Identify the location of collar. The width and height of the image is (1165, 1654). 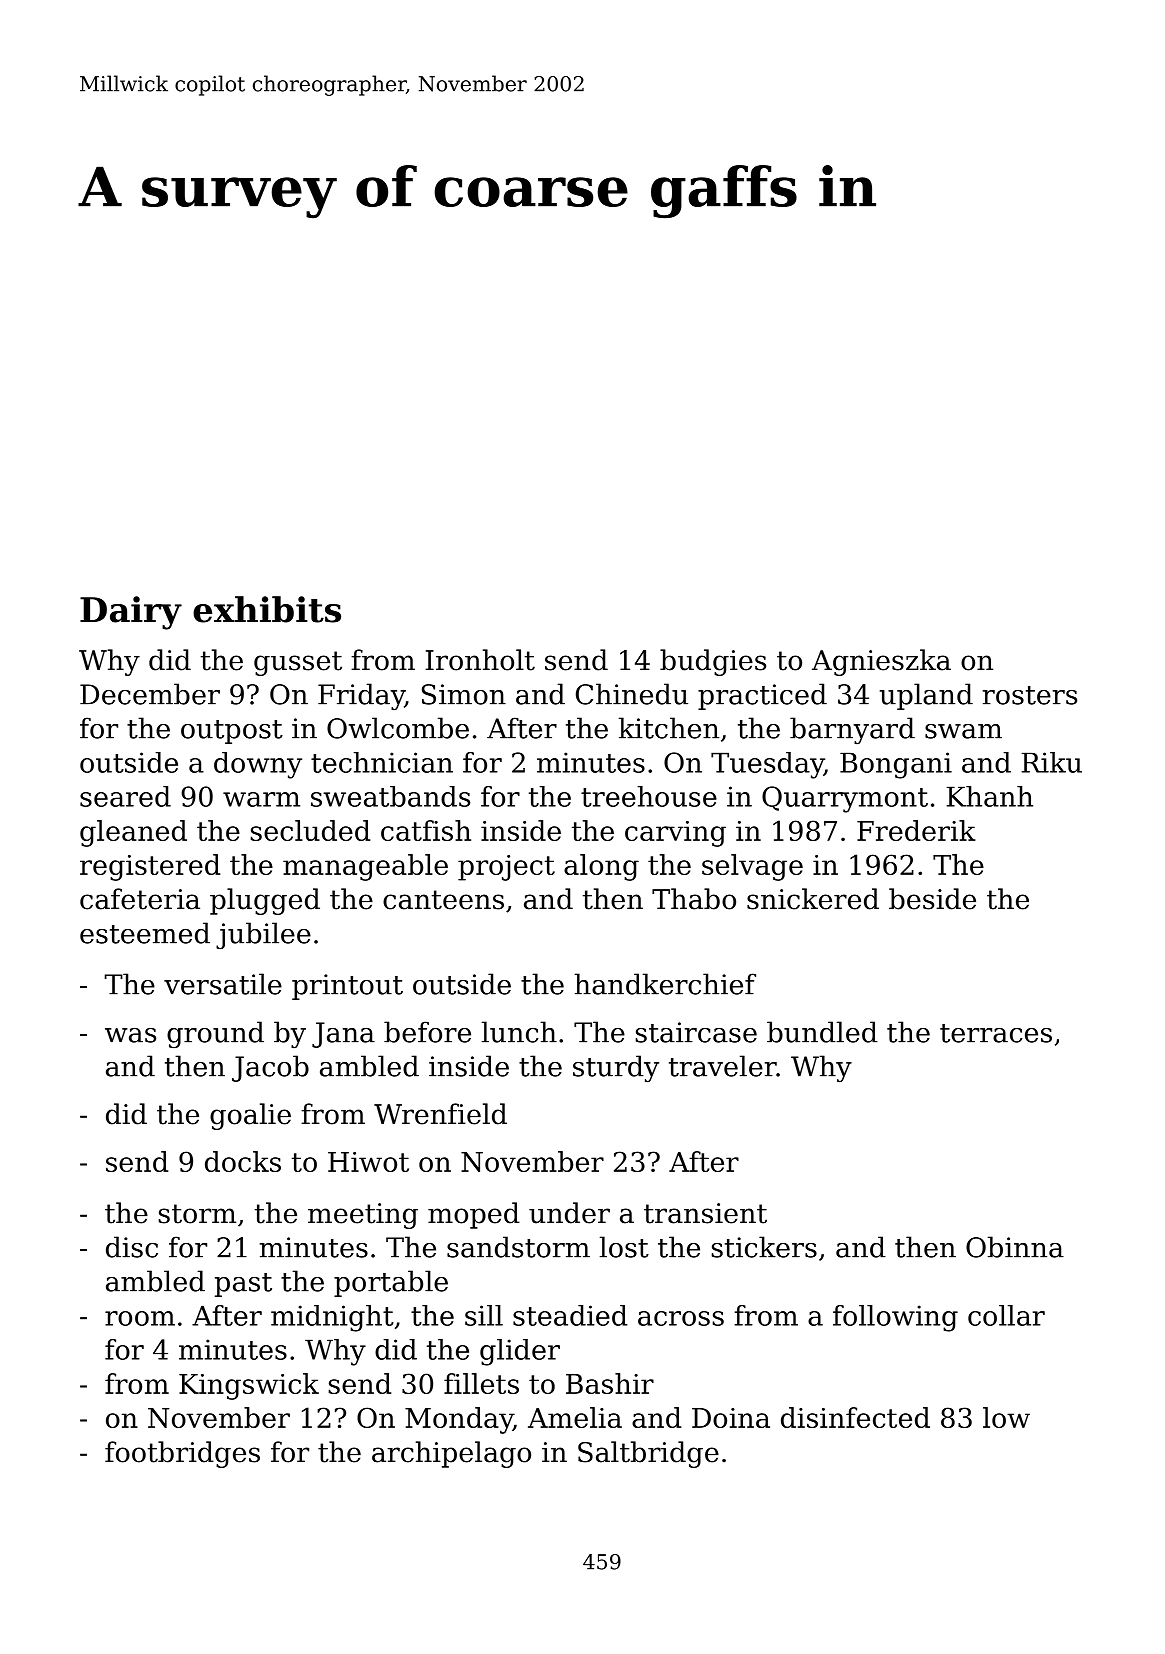
(1006, 1315).
